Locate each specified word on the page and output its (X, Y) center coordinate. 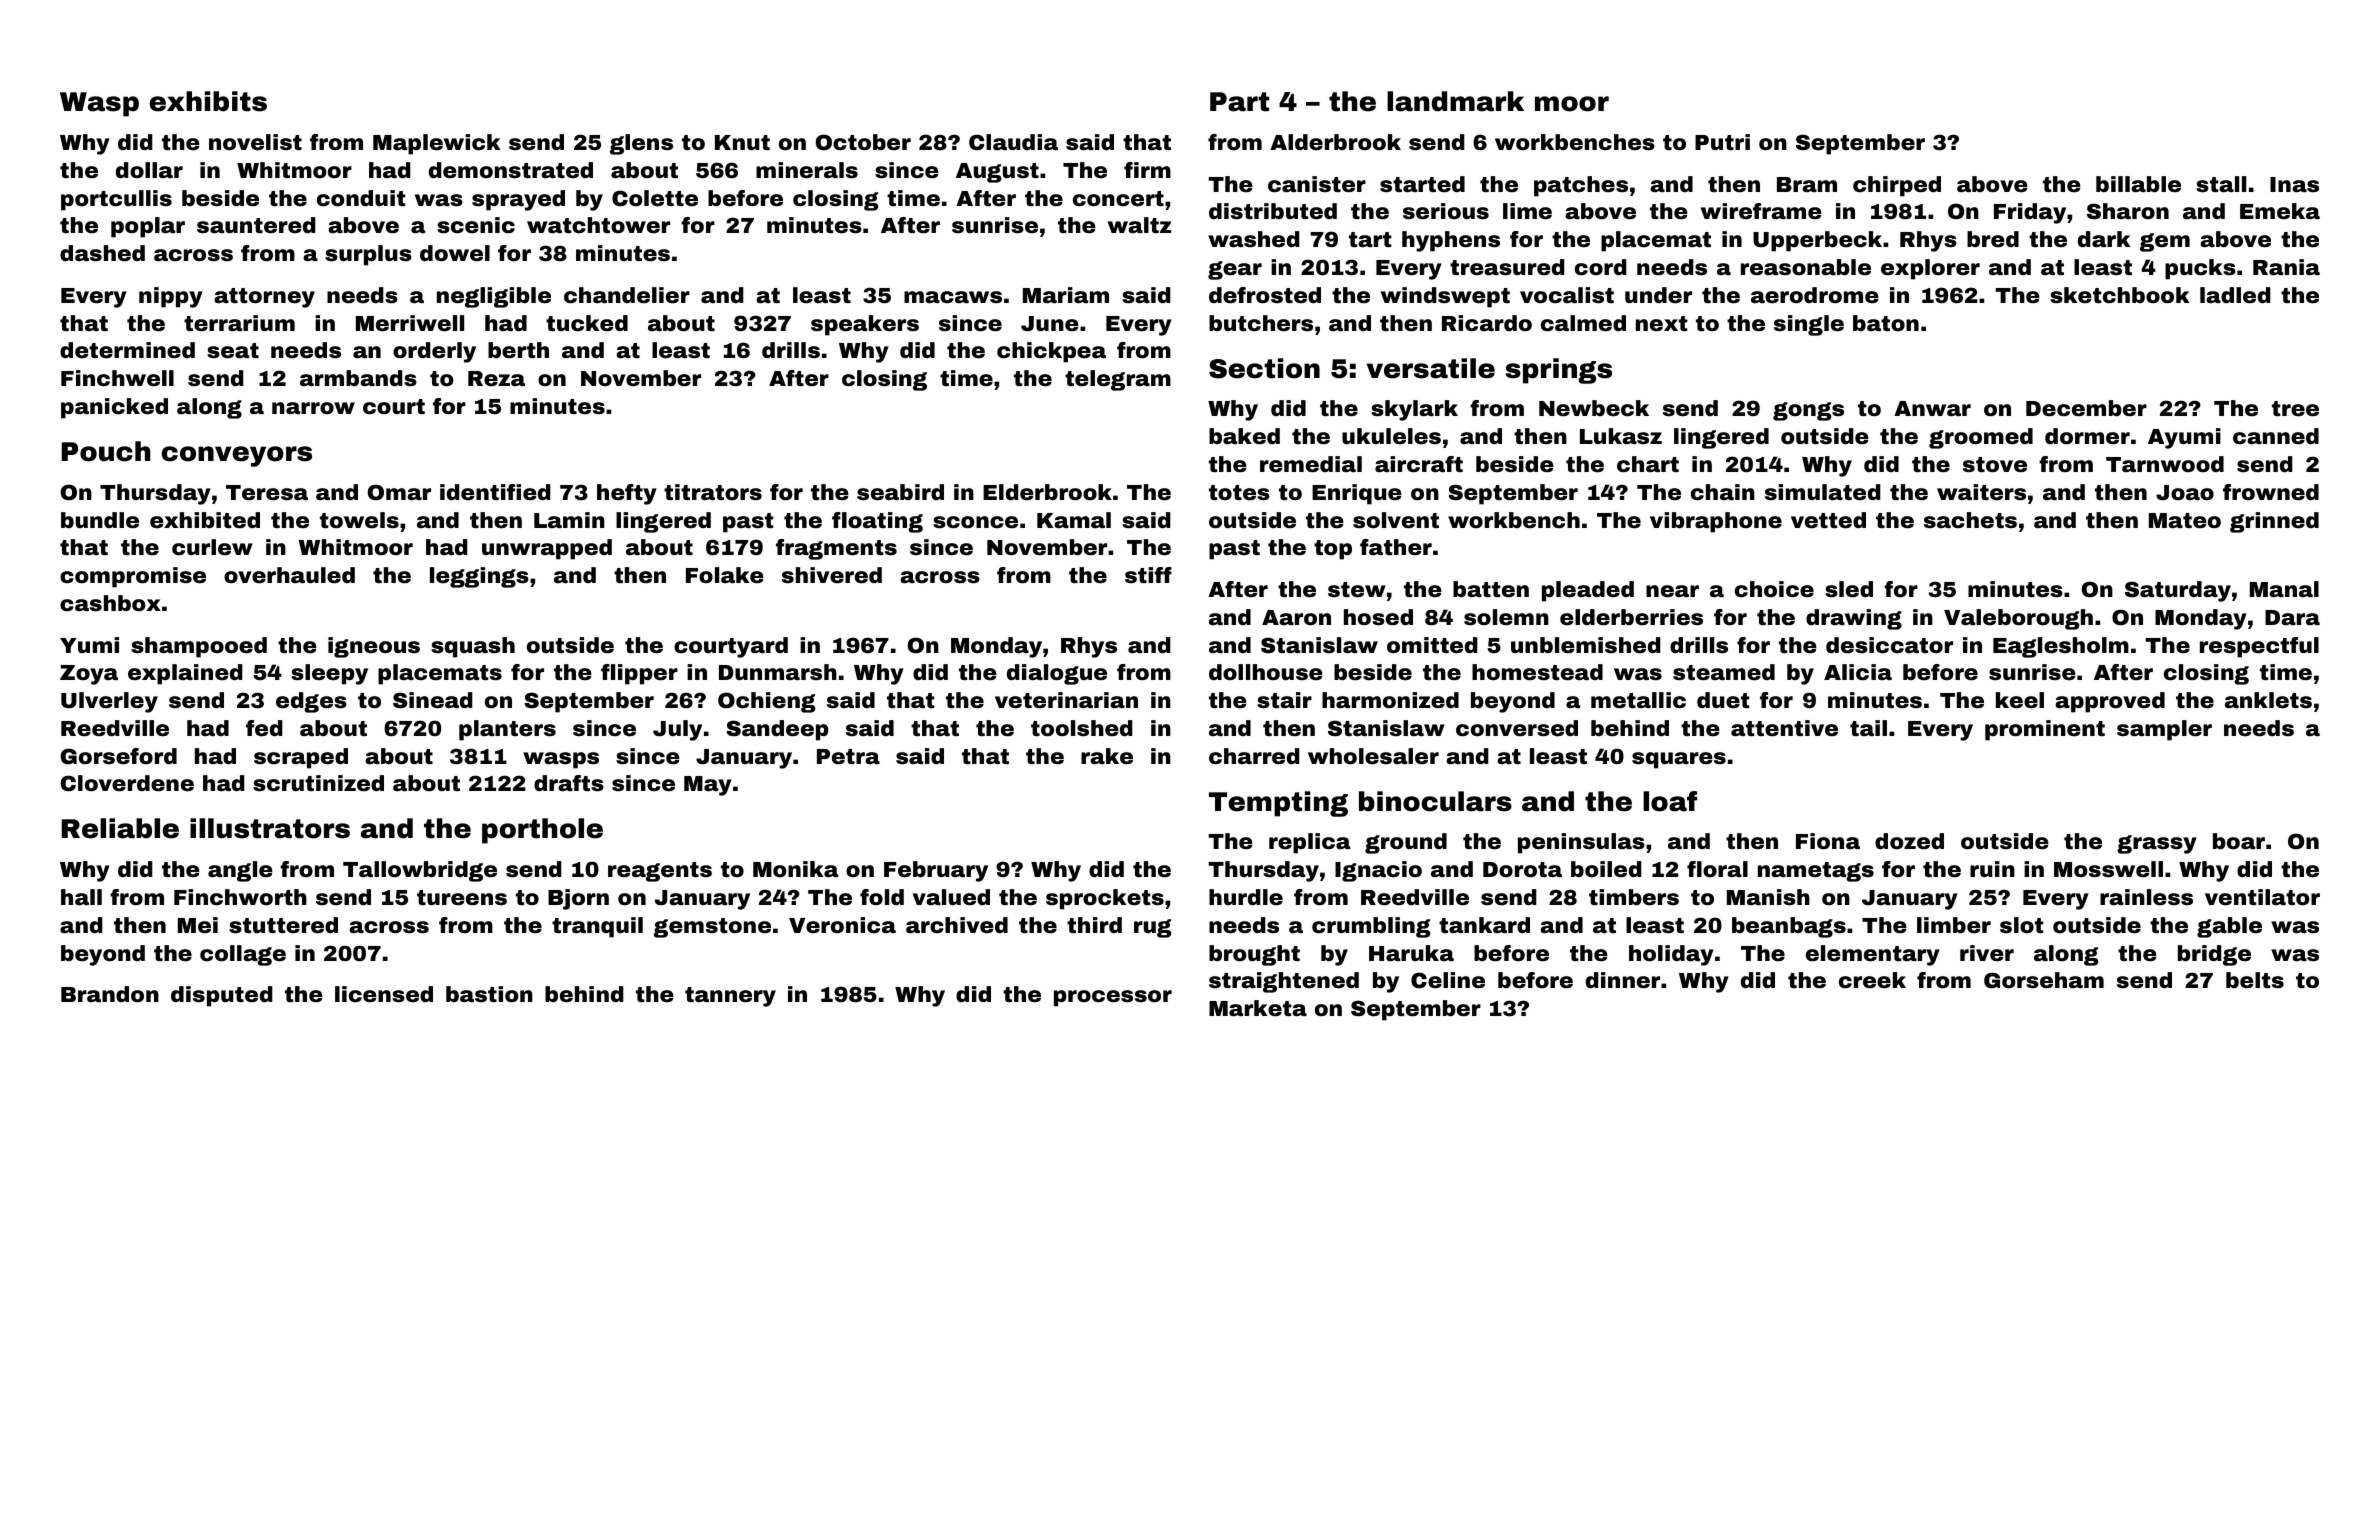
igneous (374, 647)
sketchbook (2119, 295)
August (997, 173)
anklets (2268, 700)
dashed (102, 253)
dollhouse (1266, 672)
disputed (222, 996)
